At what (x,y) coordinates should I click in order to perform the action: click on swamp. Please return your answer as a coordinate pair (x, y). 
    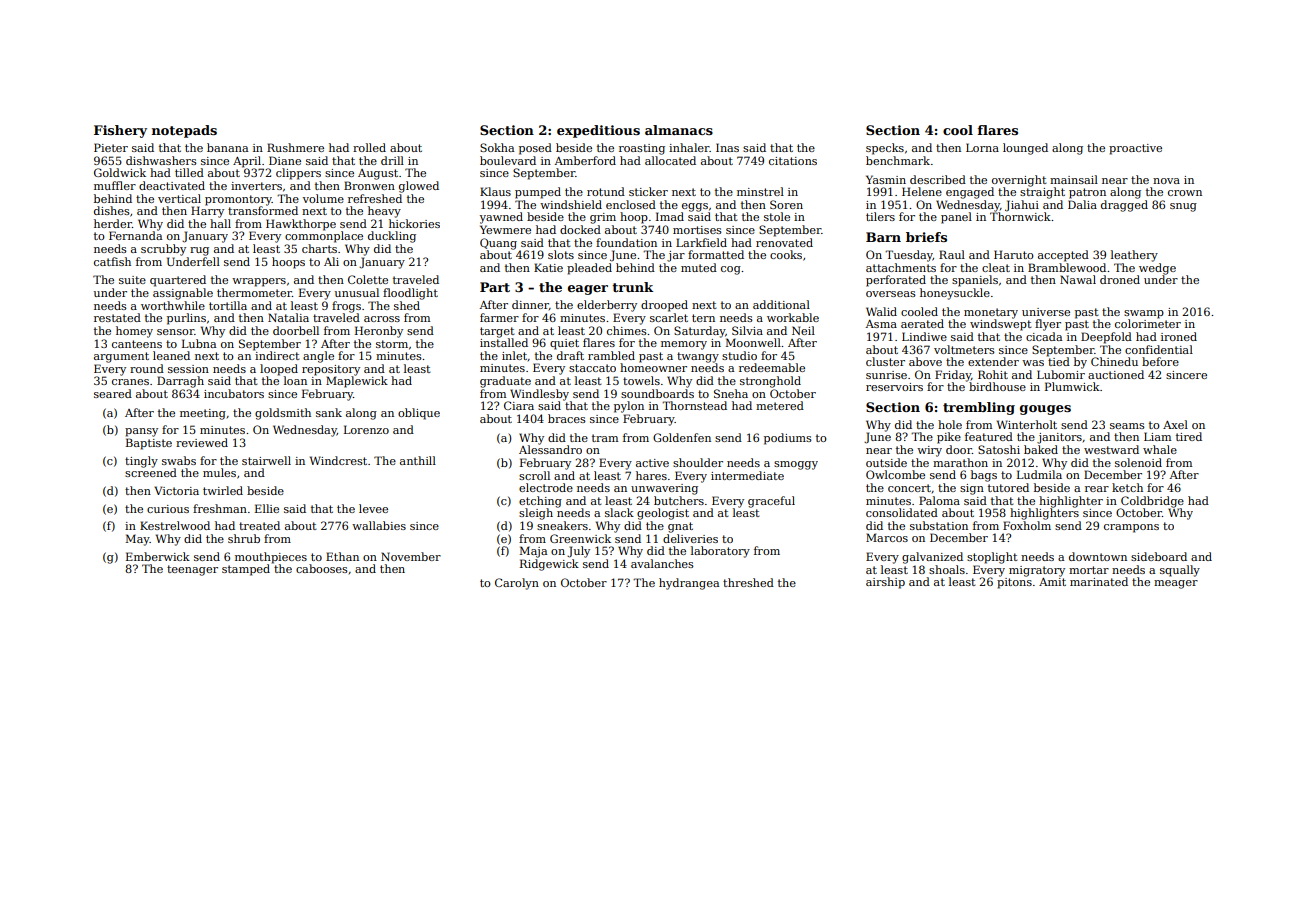
    Looking at the image, I should click on (1144, 314).
